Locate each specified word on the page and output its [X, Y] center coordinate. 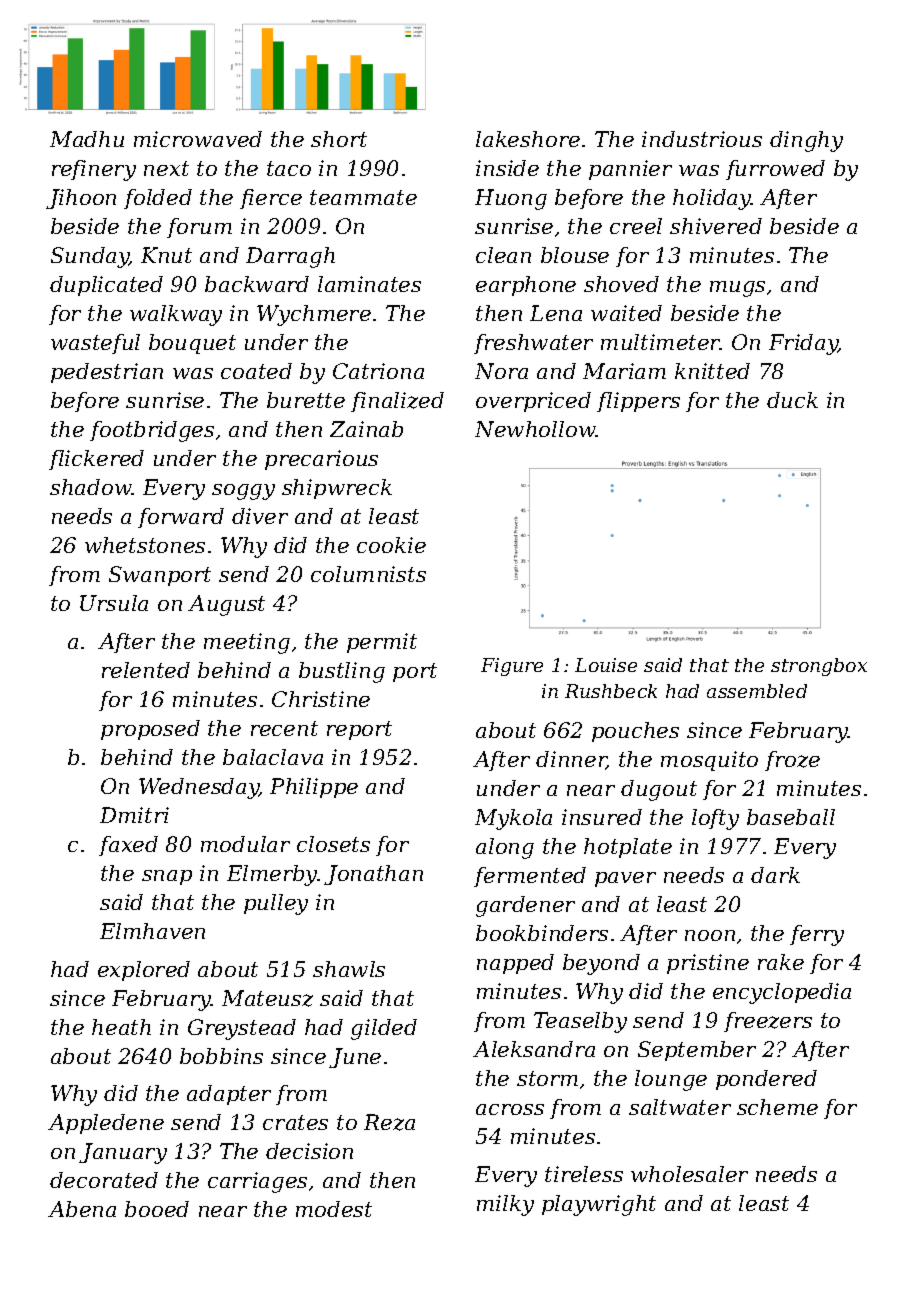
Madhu [87, 139]
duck [792, 400]
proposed [150, 730]
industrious [702, 139]
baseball [791, 817]
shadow [91, 487]
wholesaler [689, 1174]
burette [306, 400]
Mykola [513, 819]
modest [334, 1209]
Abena [82, 1209]
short [339, 139]
